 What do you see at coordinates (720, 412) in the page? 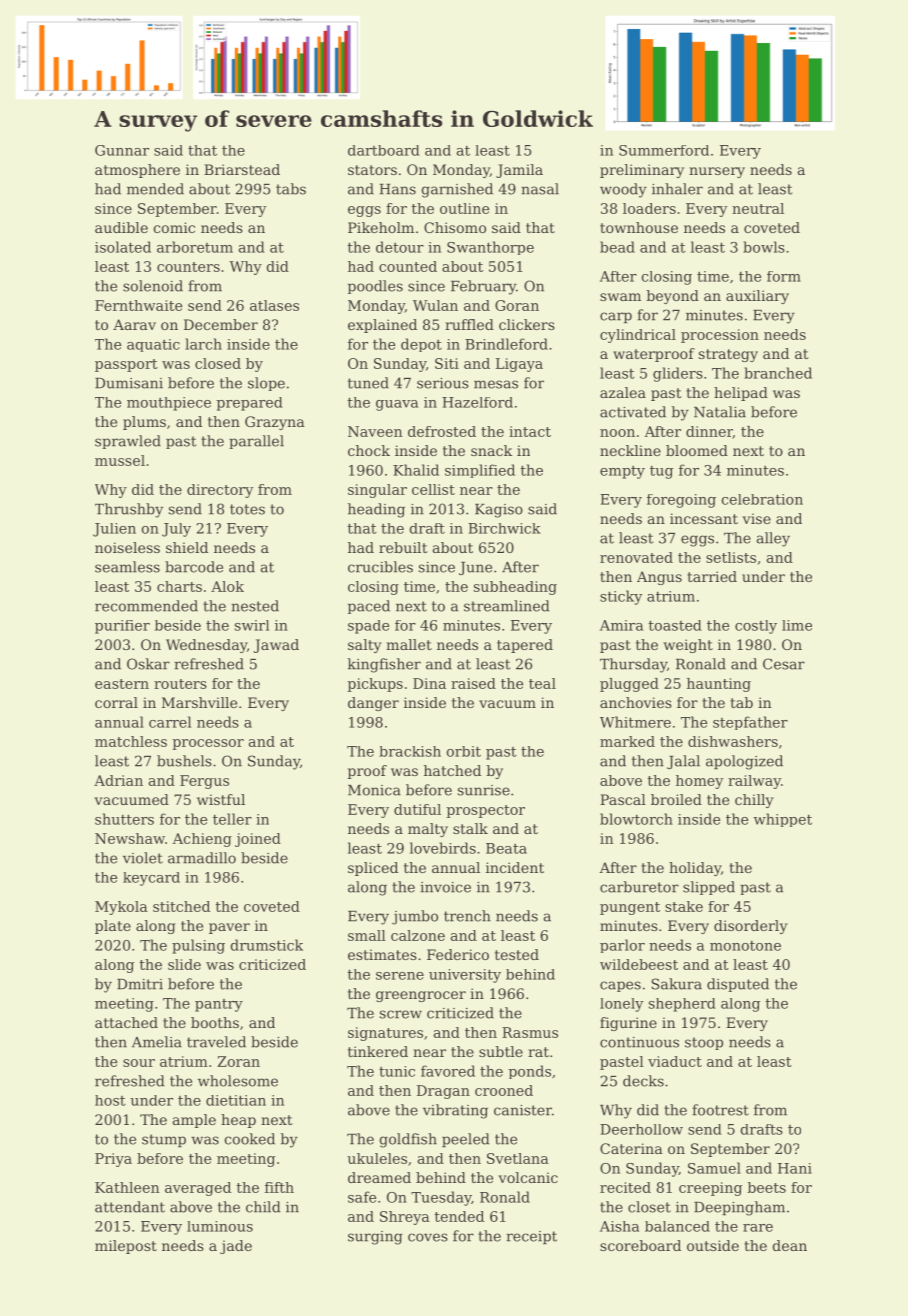
I see `Natalia` at bounding box center [720, 412].
